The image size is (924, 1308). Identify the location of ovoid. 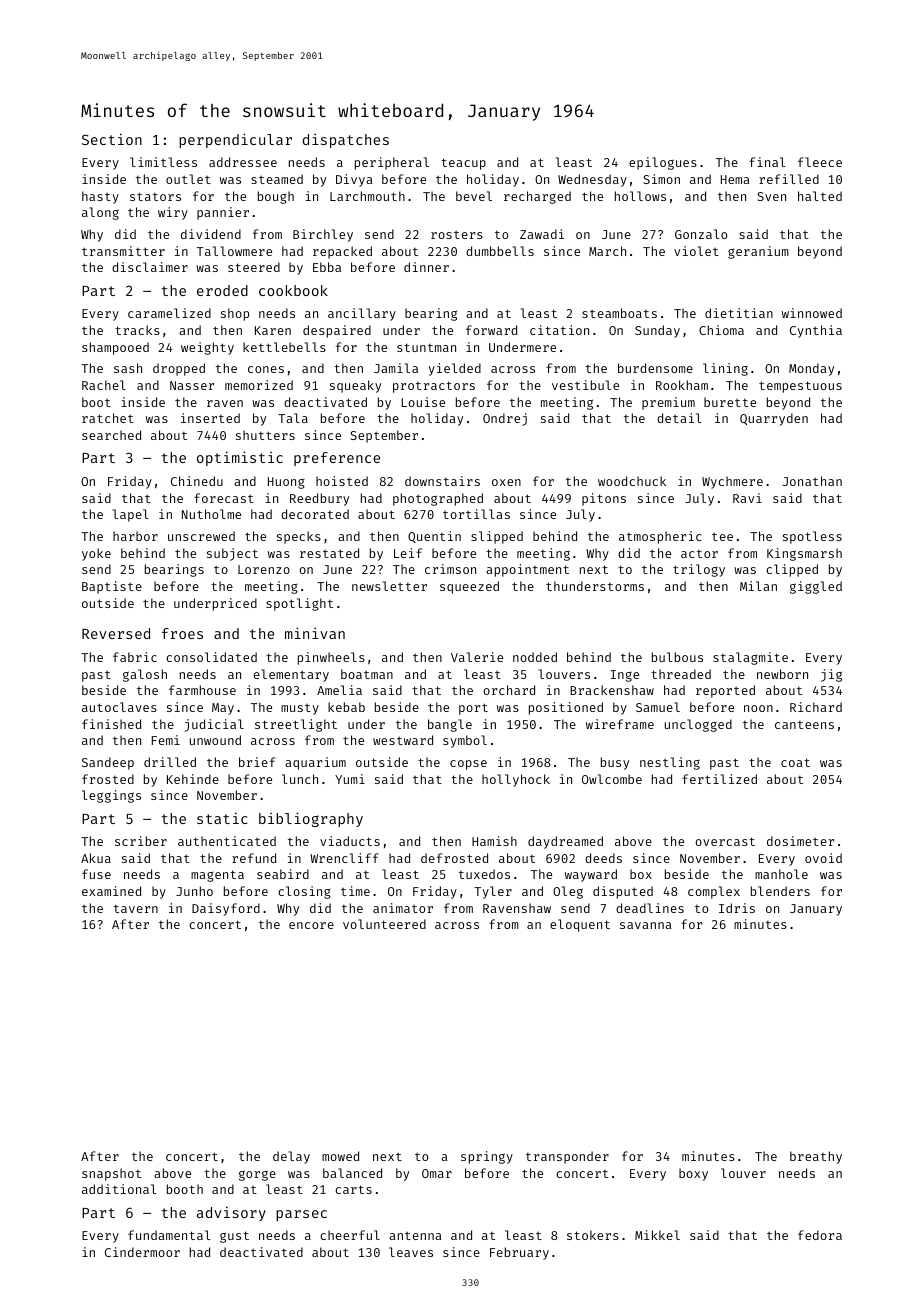
(823, 858).
